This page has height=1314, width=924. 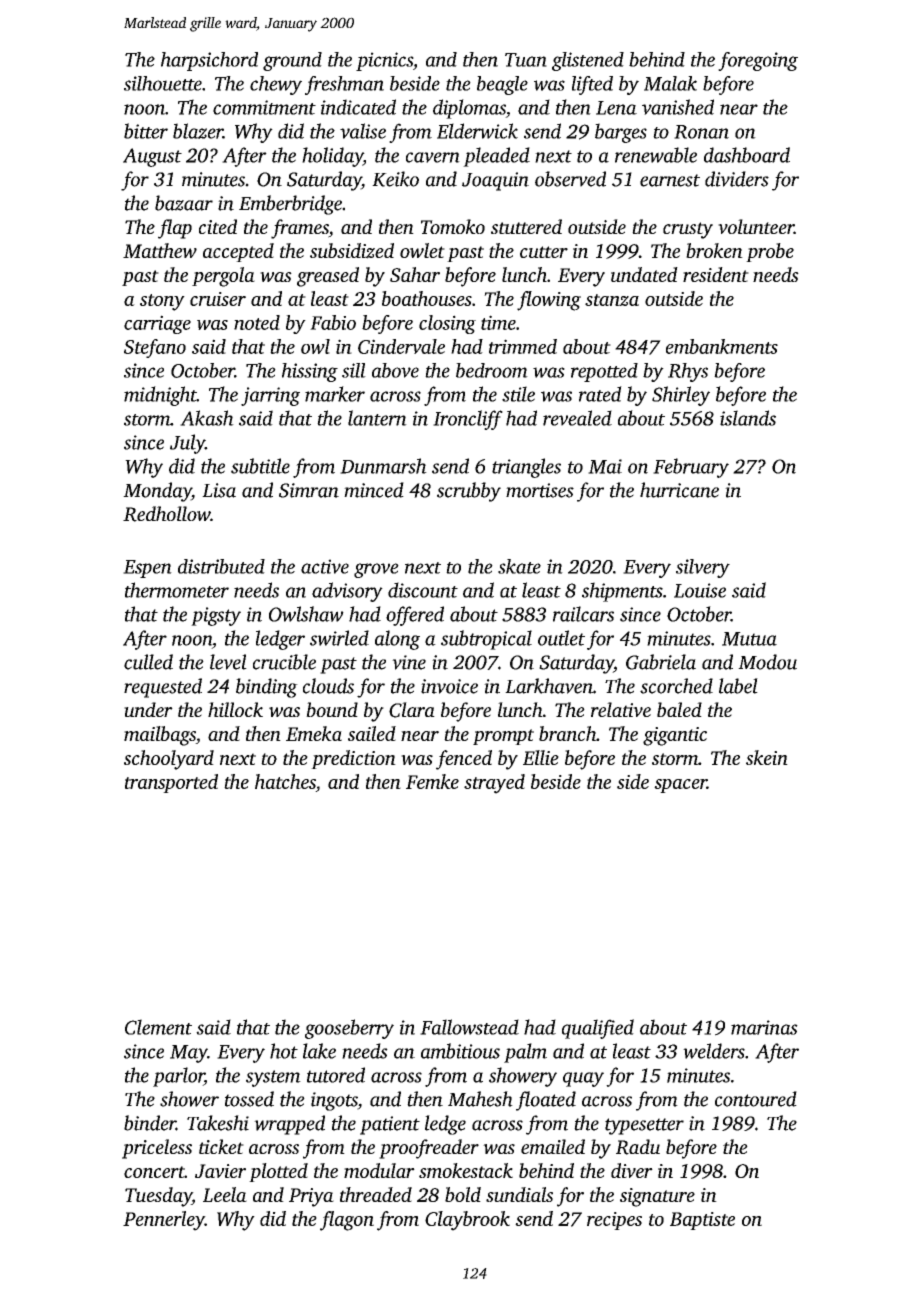 What do you see at coordinates (427, 298) in the page?
I see `boathouses` at bounding box center [427, 298].
